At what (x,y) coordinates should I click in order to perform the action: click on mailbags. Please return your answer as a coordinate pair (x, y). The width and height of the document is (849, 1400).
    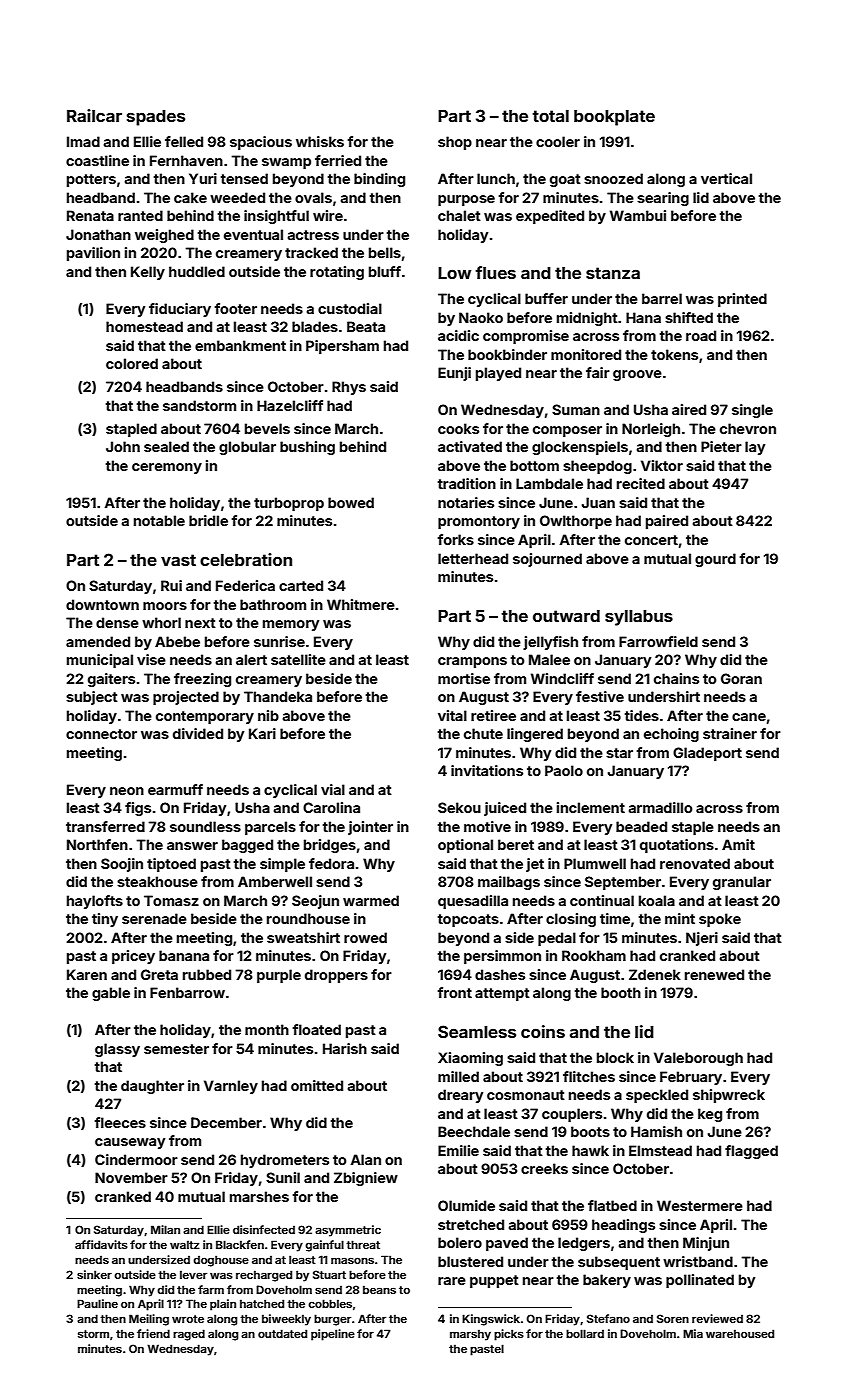
    Looking at the image, I should click on (509, 883).
